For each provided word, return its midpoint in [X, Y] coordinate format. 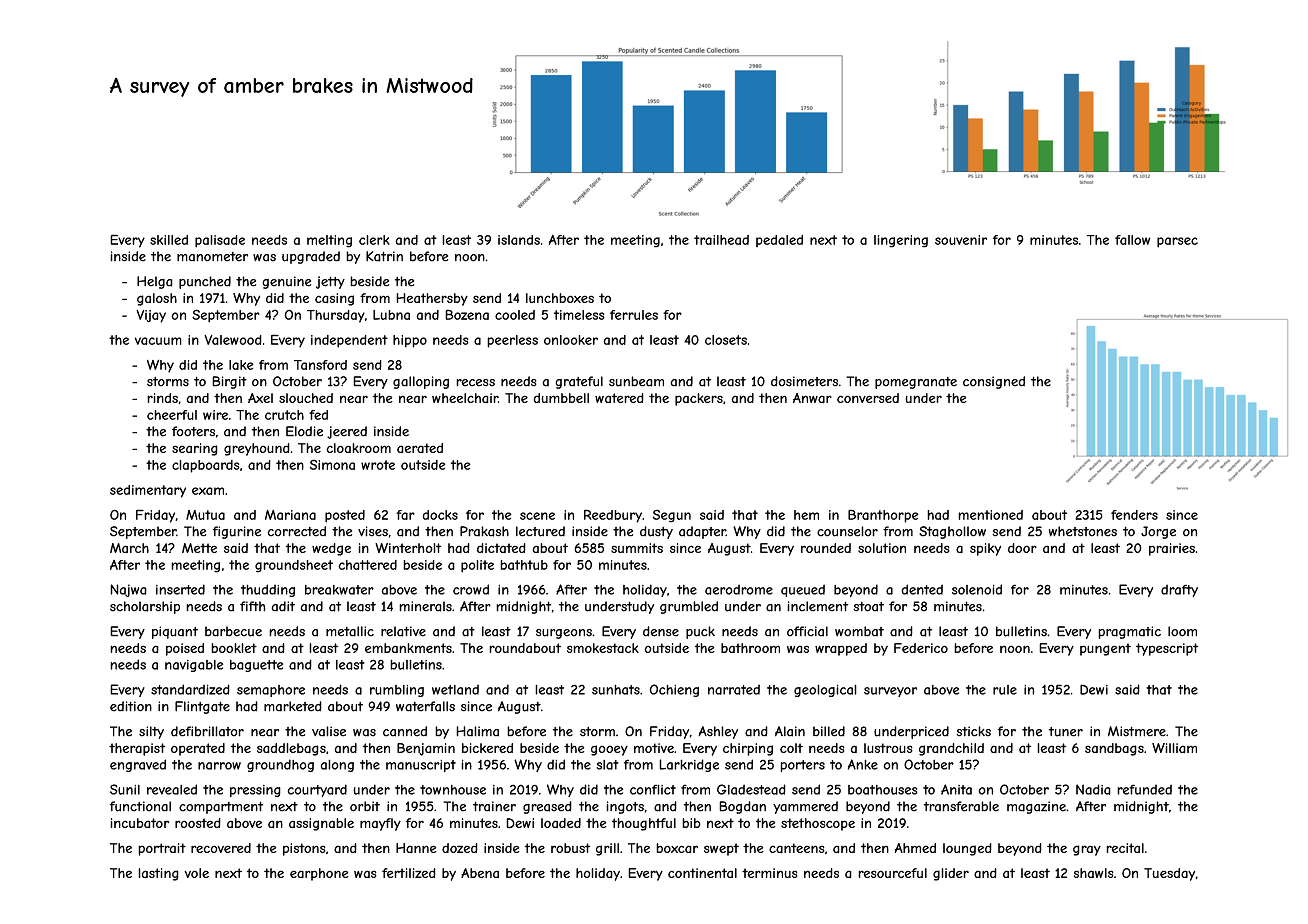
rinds [162, 398]
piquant [175, 632]
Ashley [718, 732]
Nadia [1093, 789]
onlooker [571, 340]
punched [205, 282]
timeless [579, 315]
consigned [994, 382]
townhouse [453, 790]
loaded [561, 823]
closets [726, 340]
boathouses [883, 790]
